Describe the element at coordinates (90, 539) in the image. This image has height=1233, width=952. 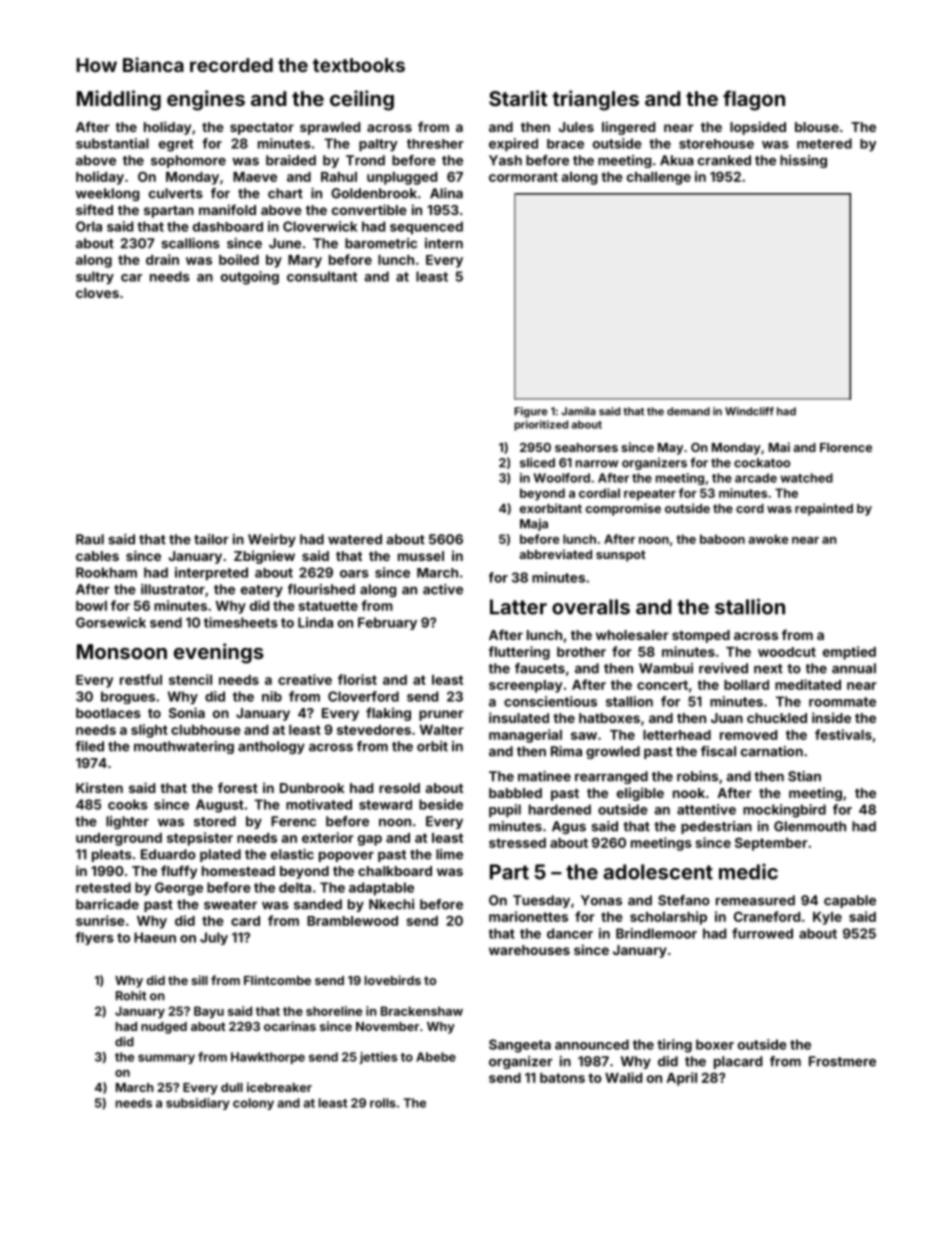
I see `Raul` at that location.
